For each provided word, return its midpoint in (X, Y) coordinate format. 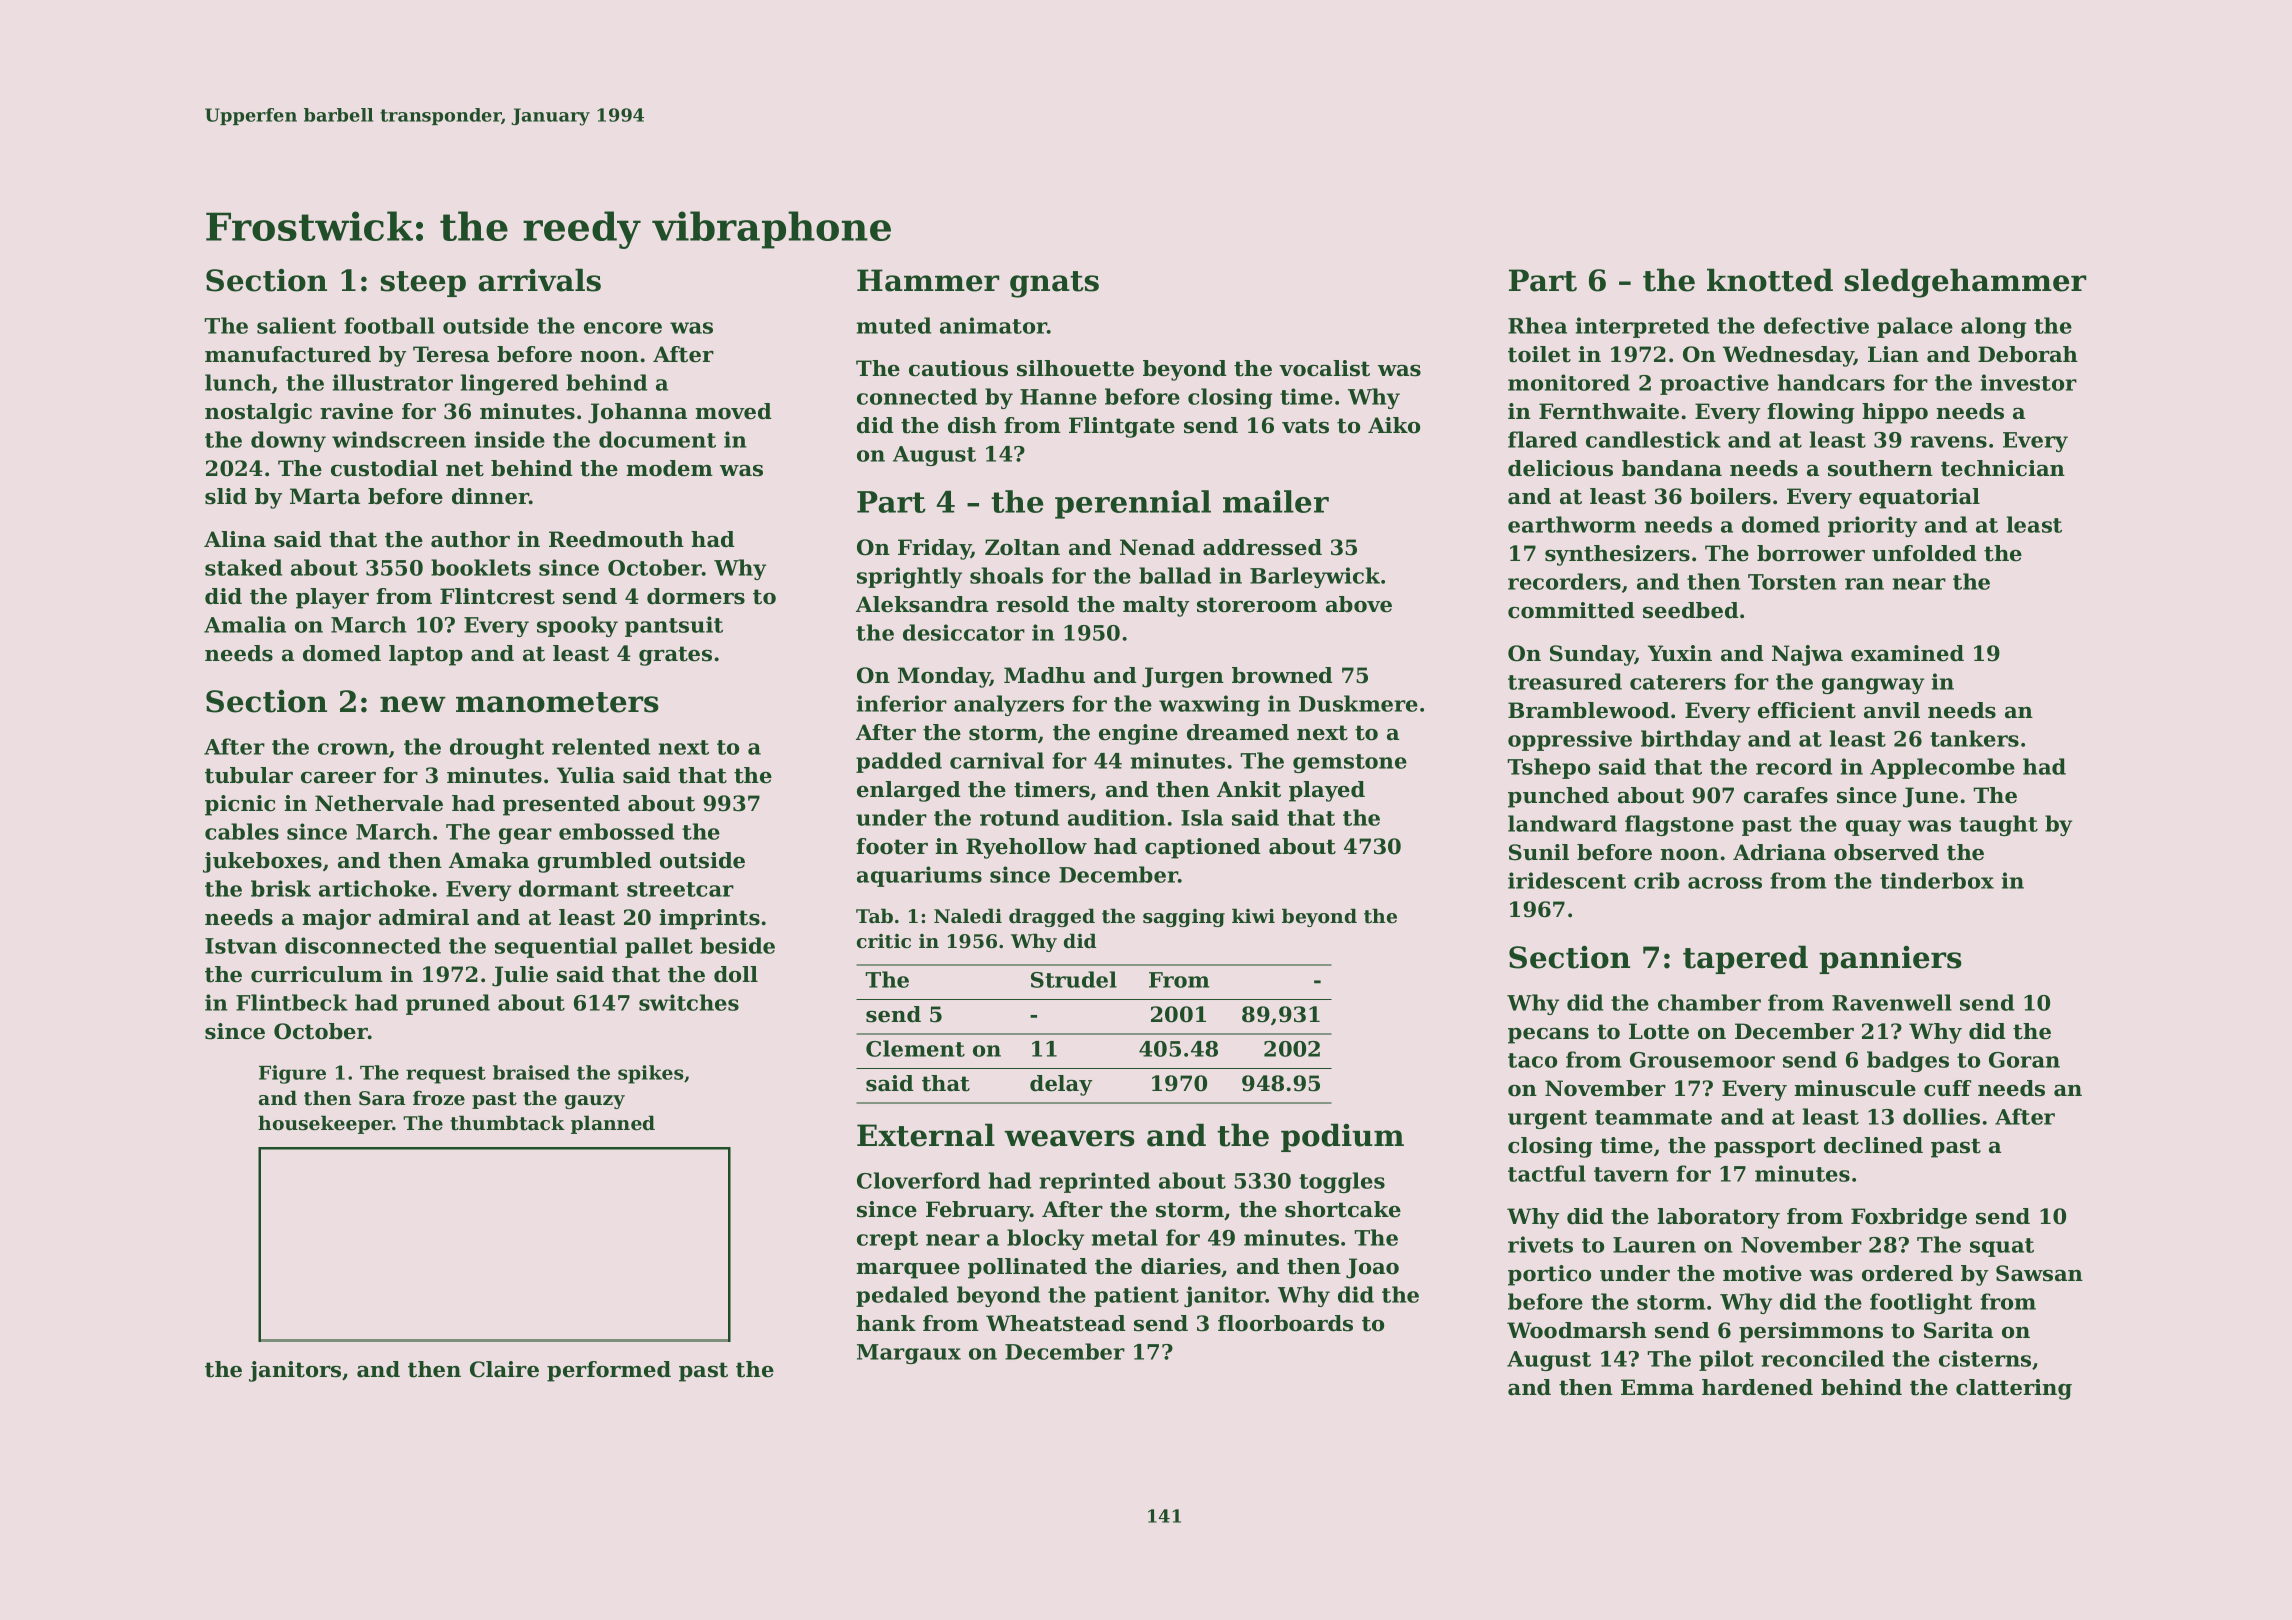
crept (887, 1240)
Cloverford (918, 1180)
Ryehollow (1026, 848)
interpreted (1642, 327)
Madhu (1044, 675)
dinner (490, 496)
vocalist (1324, 368)
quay (1873, 828)
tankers (1974, 738)
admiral (424, 917)
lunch (238, 382)
